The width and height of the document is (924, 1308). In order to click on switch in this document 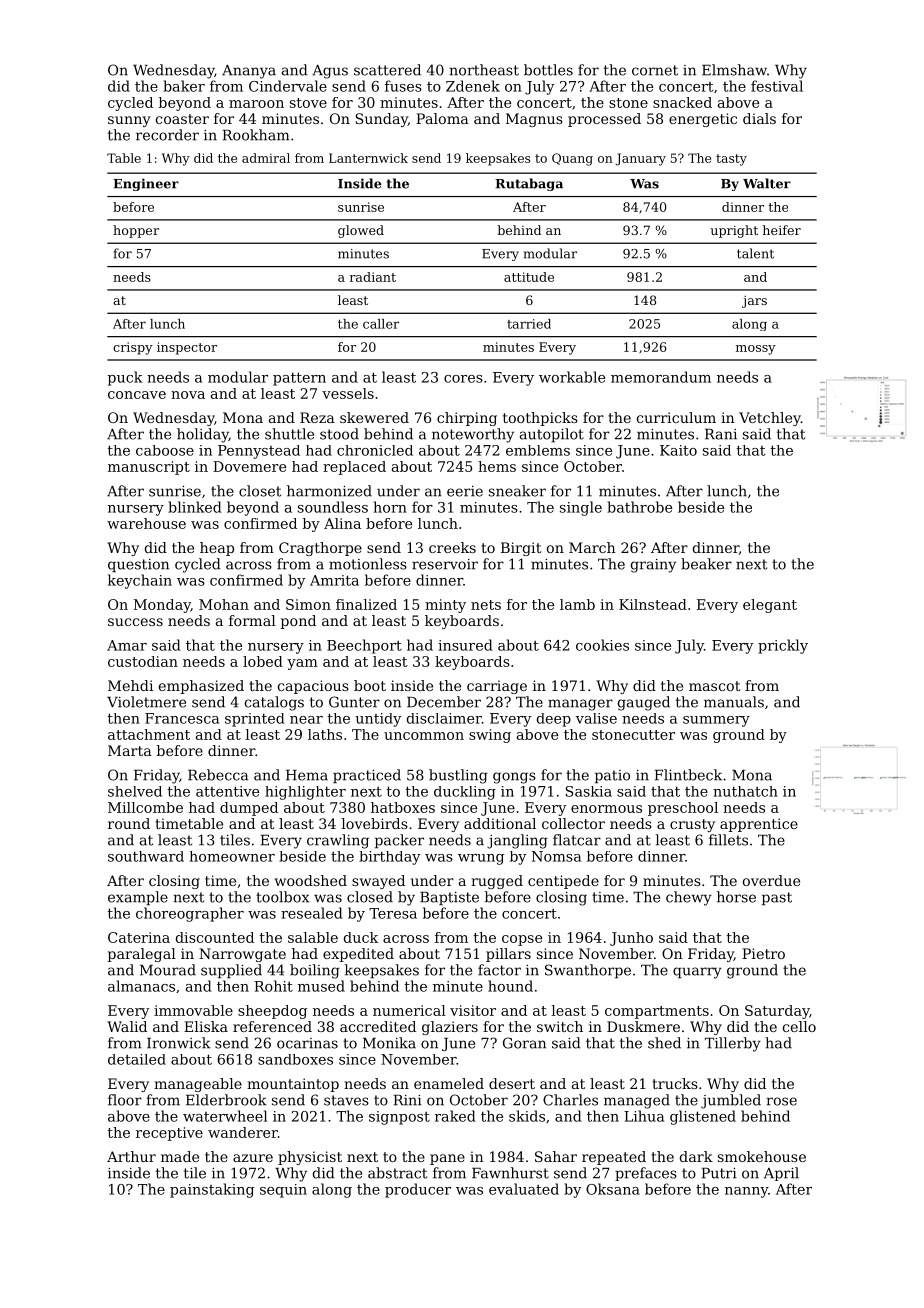, I will do `click(560, 1026)`.
